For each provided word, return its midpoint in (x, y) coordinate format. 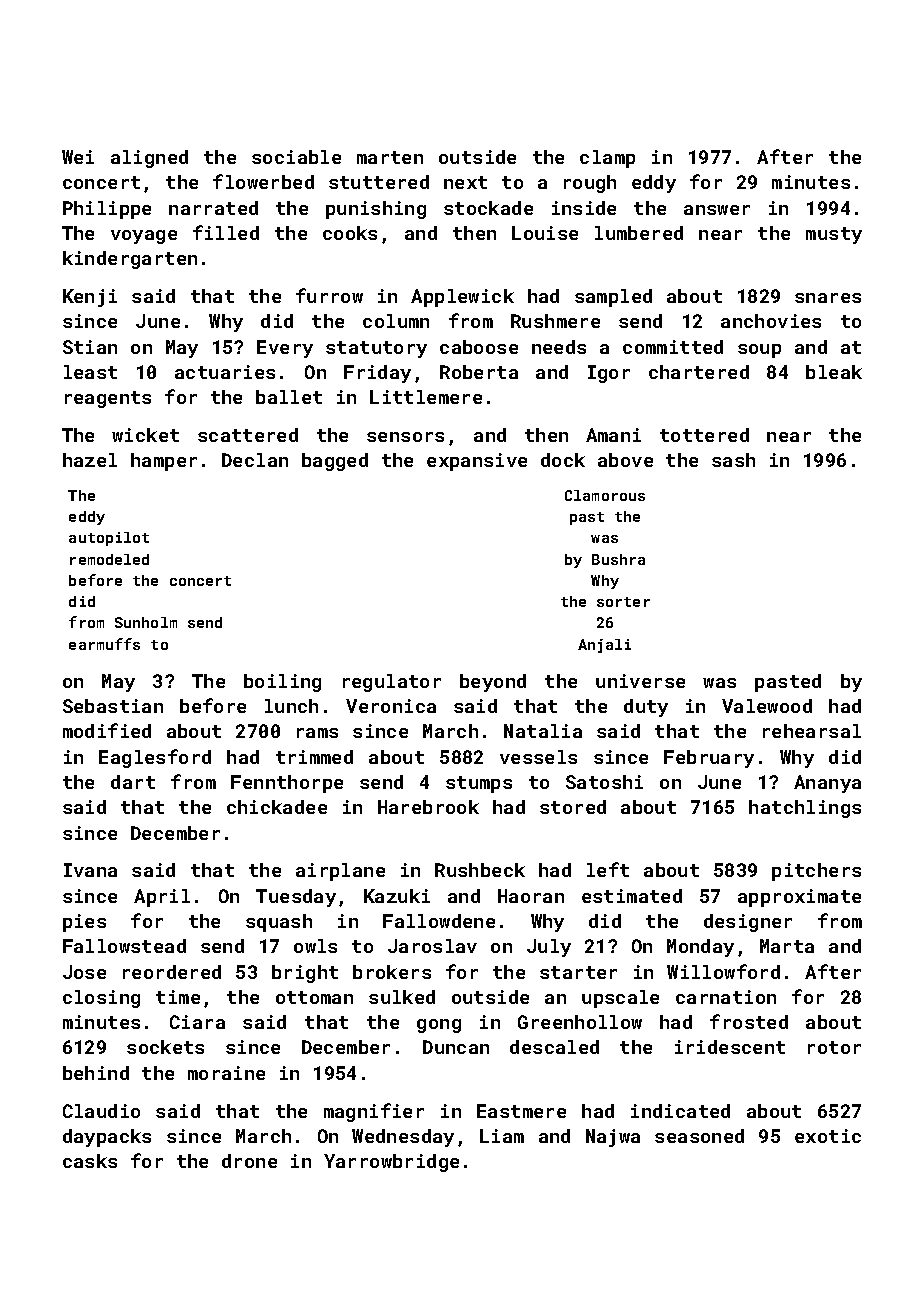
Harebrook (428, 807)
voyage (144, 237)
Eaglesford (155, 758)
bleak (834, 372)
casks (90, 1161)
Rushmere (555, 321)
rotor (834, 1047)
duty (646, 708)
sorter (623, 602)
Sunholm (146, 622)
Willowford (723, 971)
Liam (502, 1136)
